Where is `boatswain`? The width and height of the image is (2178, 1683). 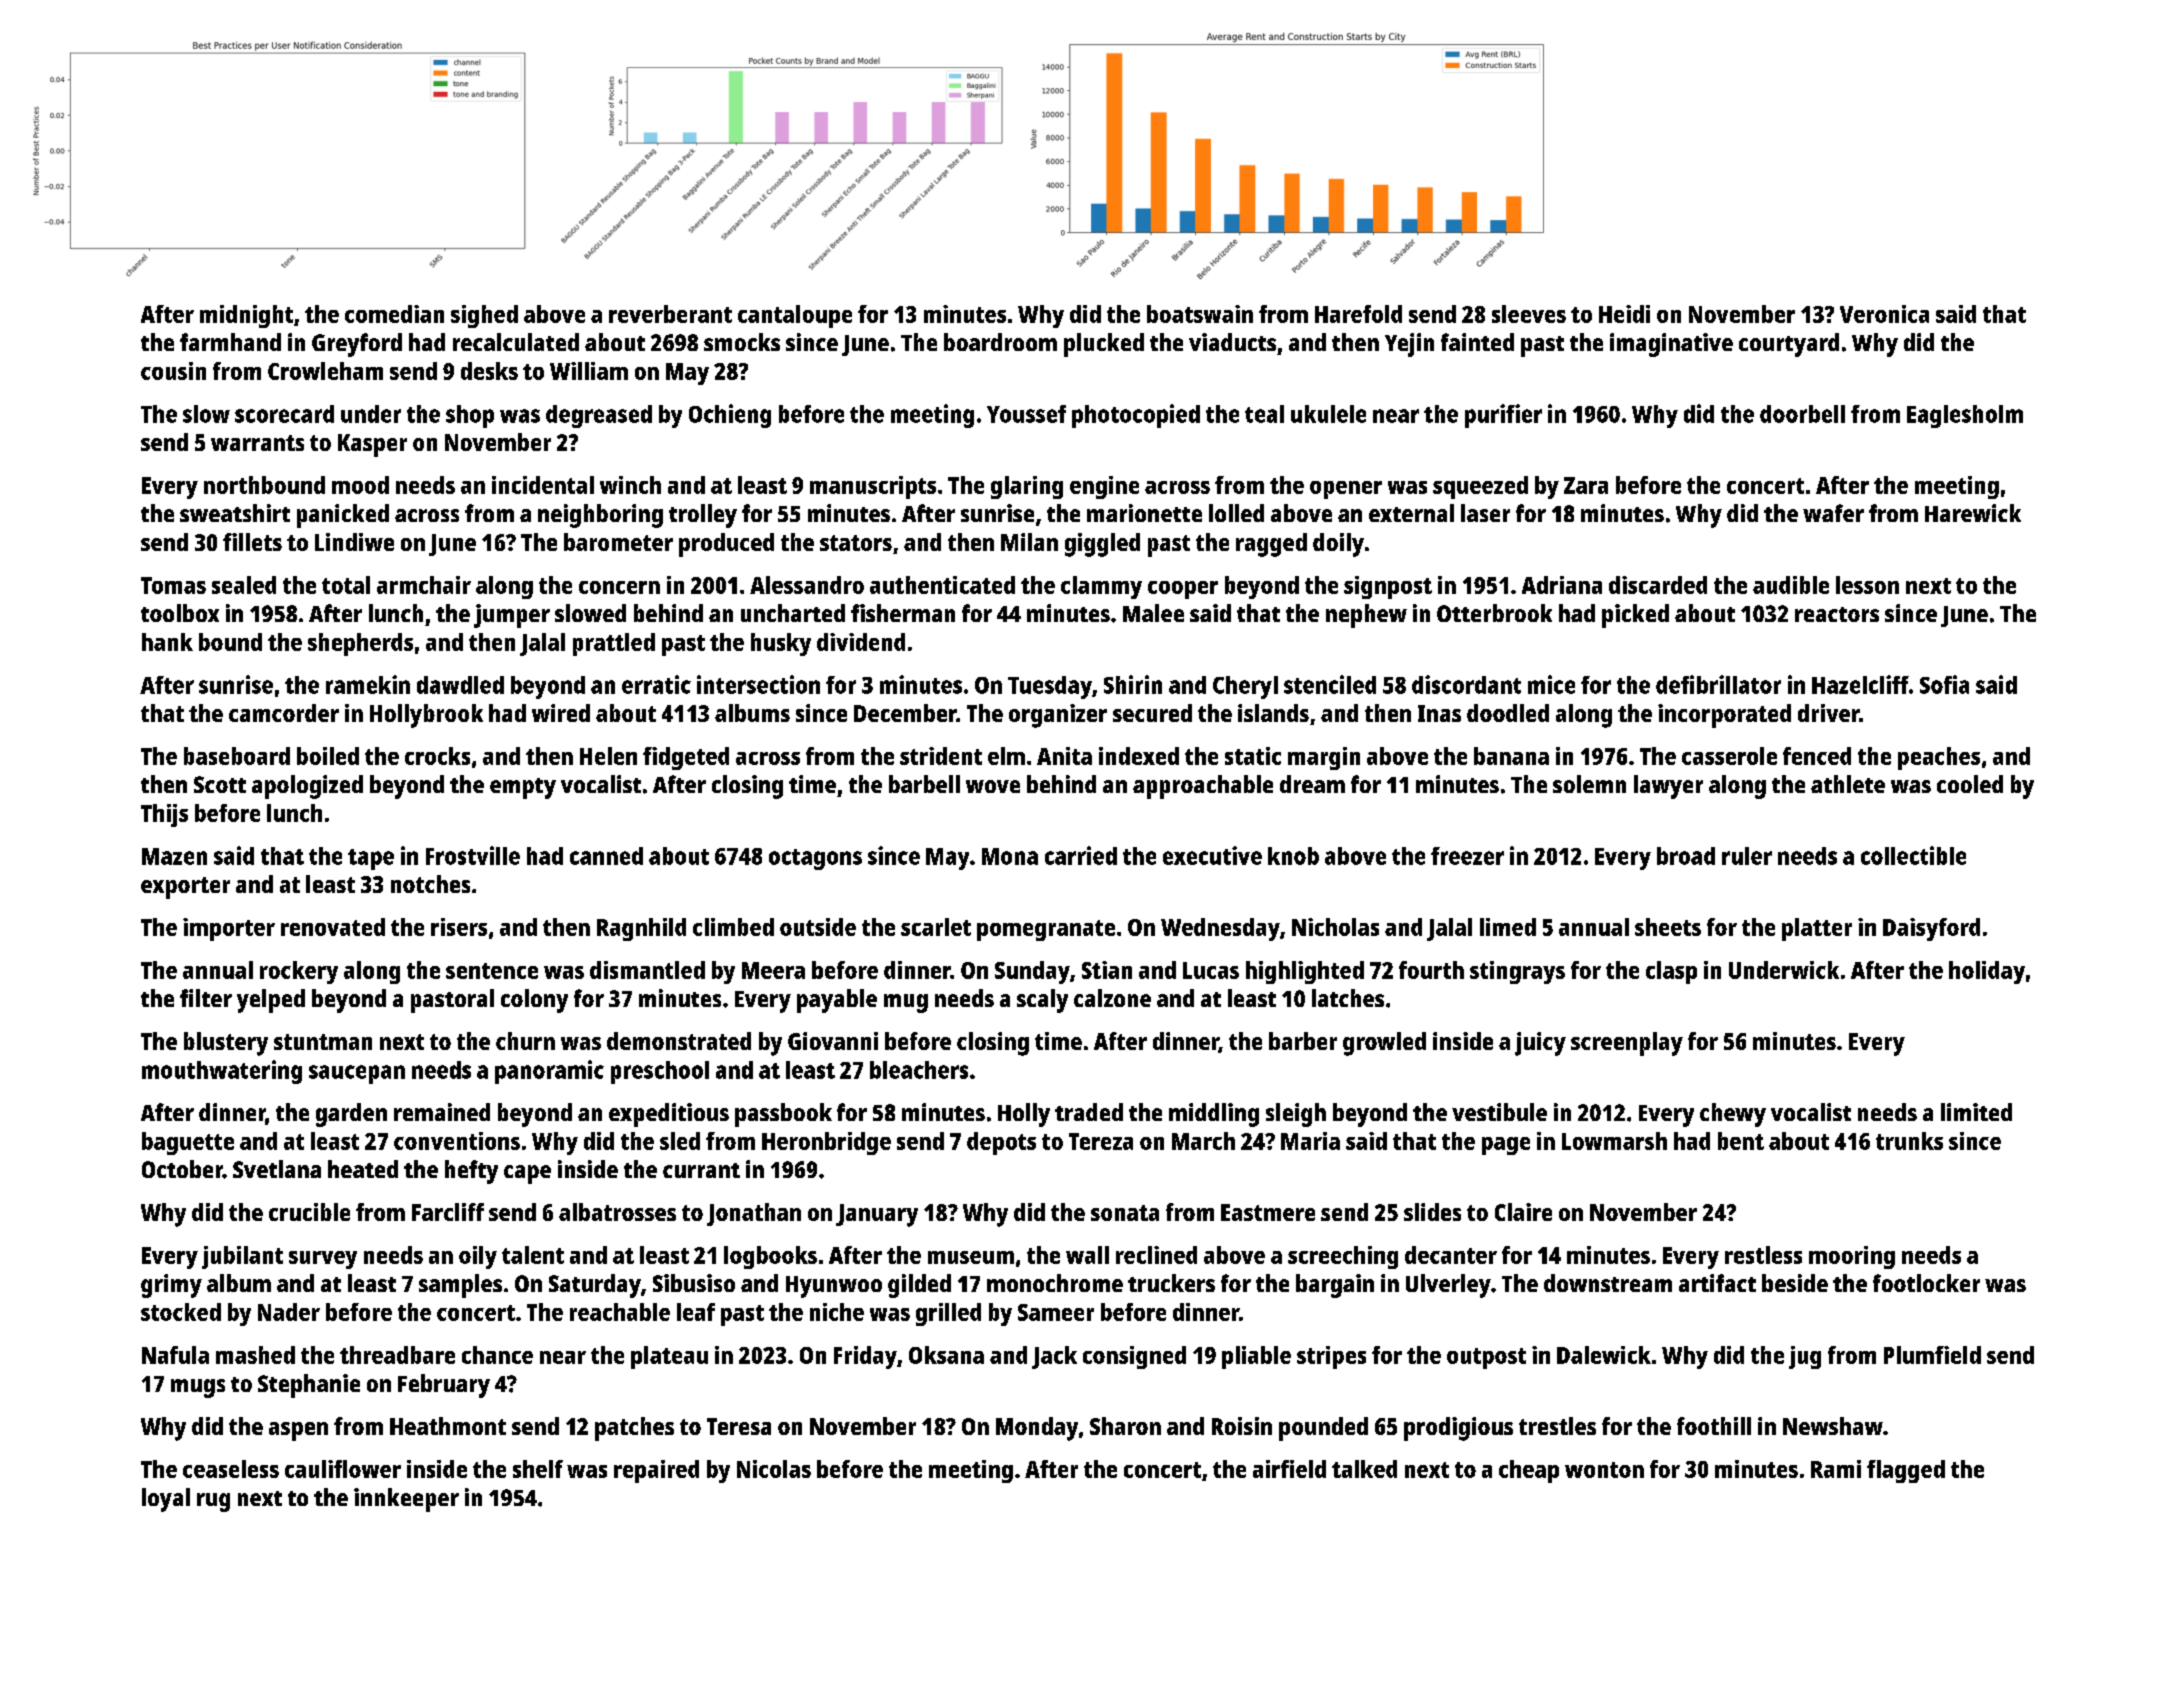
boatswain is located at coordinates (1200, 314).
